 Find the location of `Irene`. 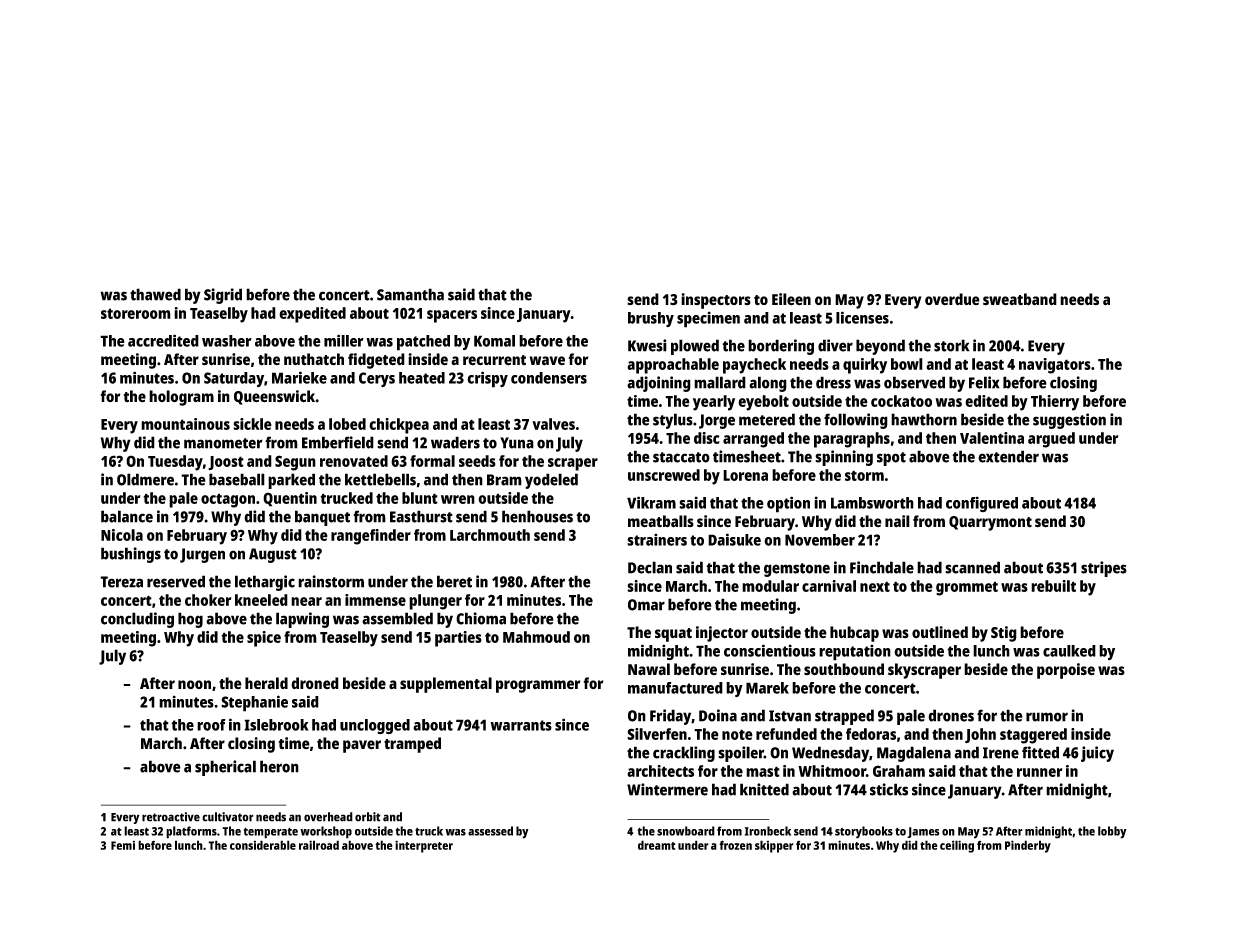

Irene is located at coordinates (1001, 753).
